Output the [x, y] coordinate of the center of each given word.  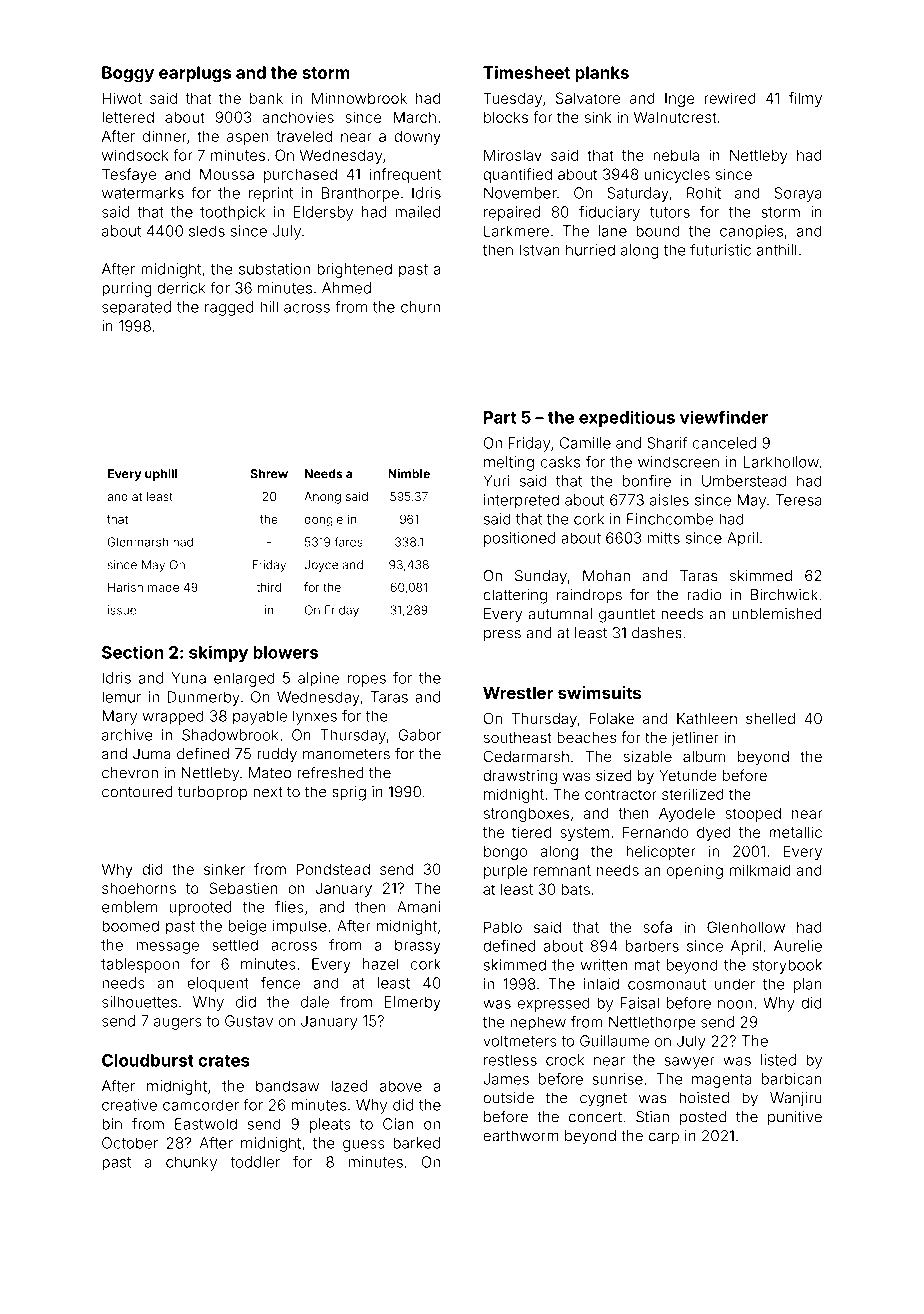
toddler [255, 1162]
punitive [795, 1118]
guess [364, 1146]
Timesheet [526, 72]
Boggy [128, 74]
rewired [730, 98]
